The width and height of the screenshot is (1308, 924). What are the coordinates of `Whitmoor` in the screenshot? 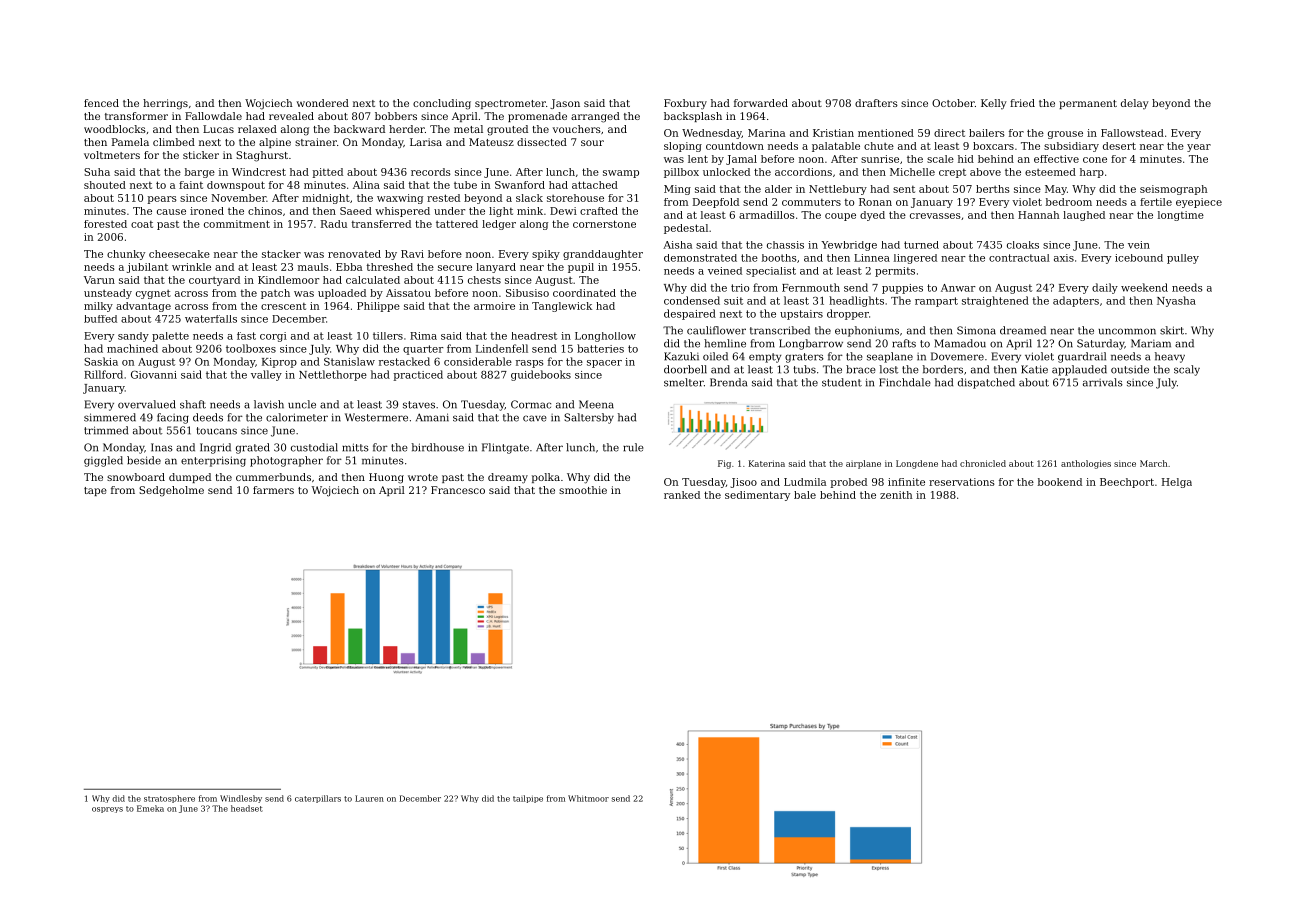 It's located at (588, 798).
